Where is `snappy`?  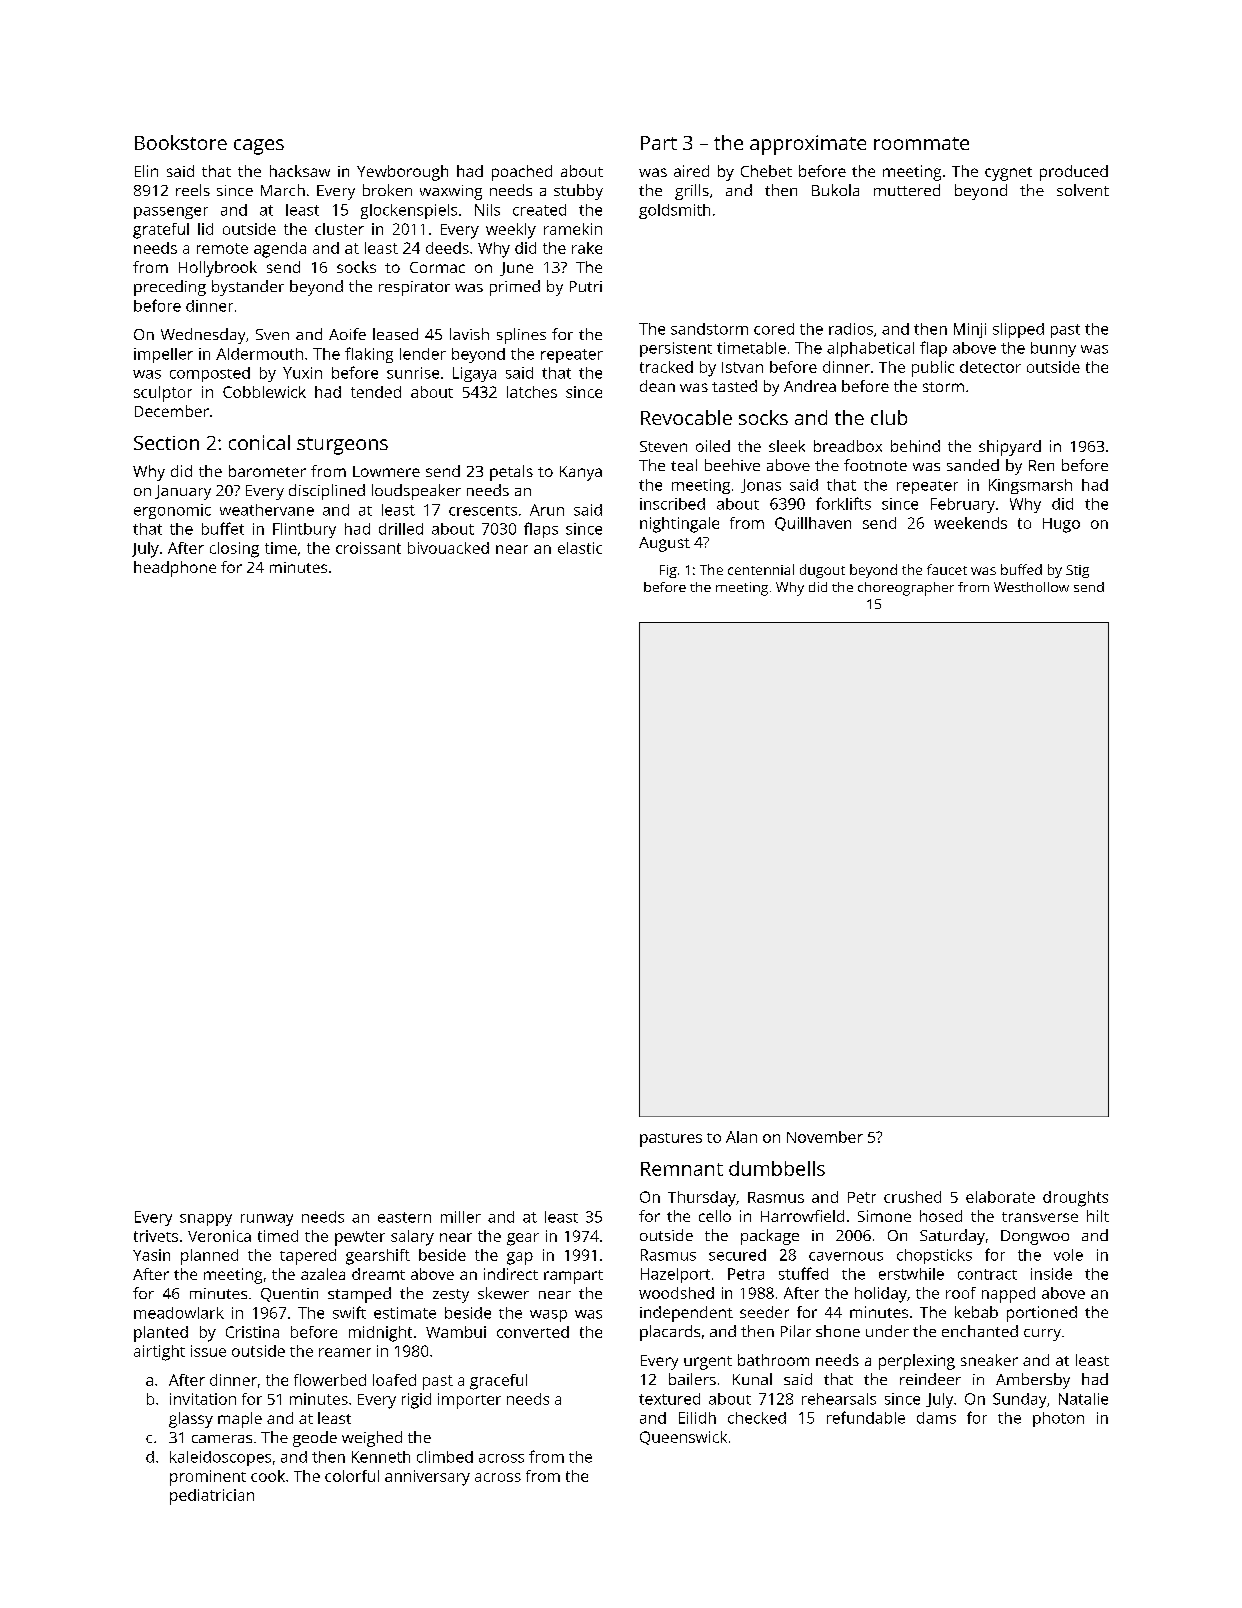
snappy is located at coordinates (206, 1220).
